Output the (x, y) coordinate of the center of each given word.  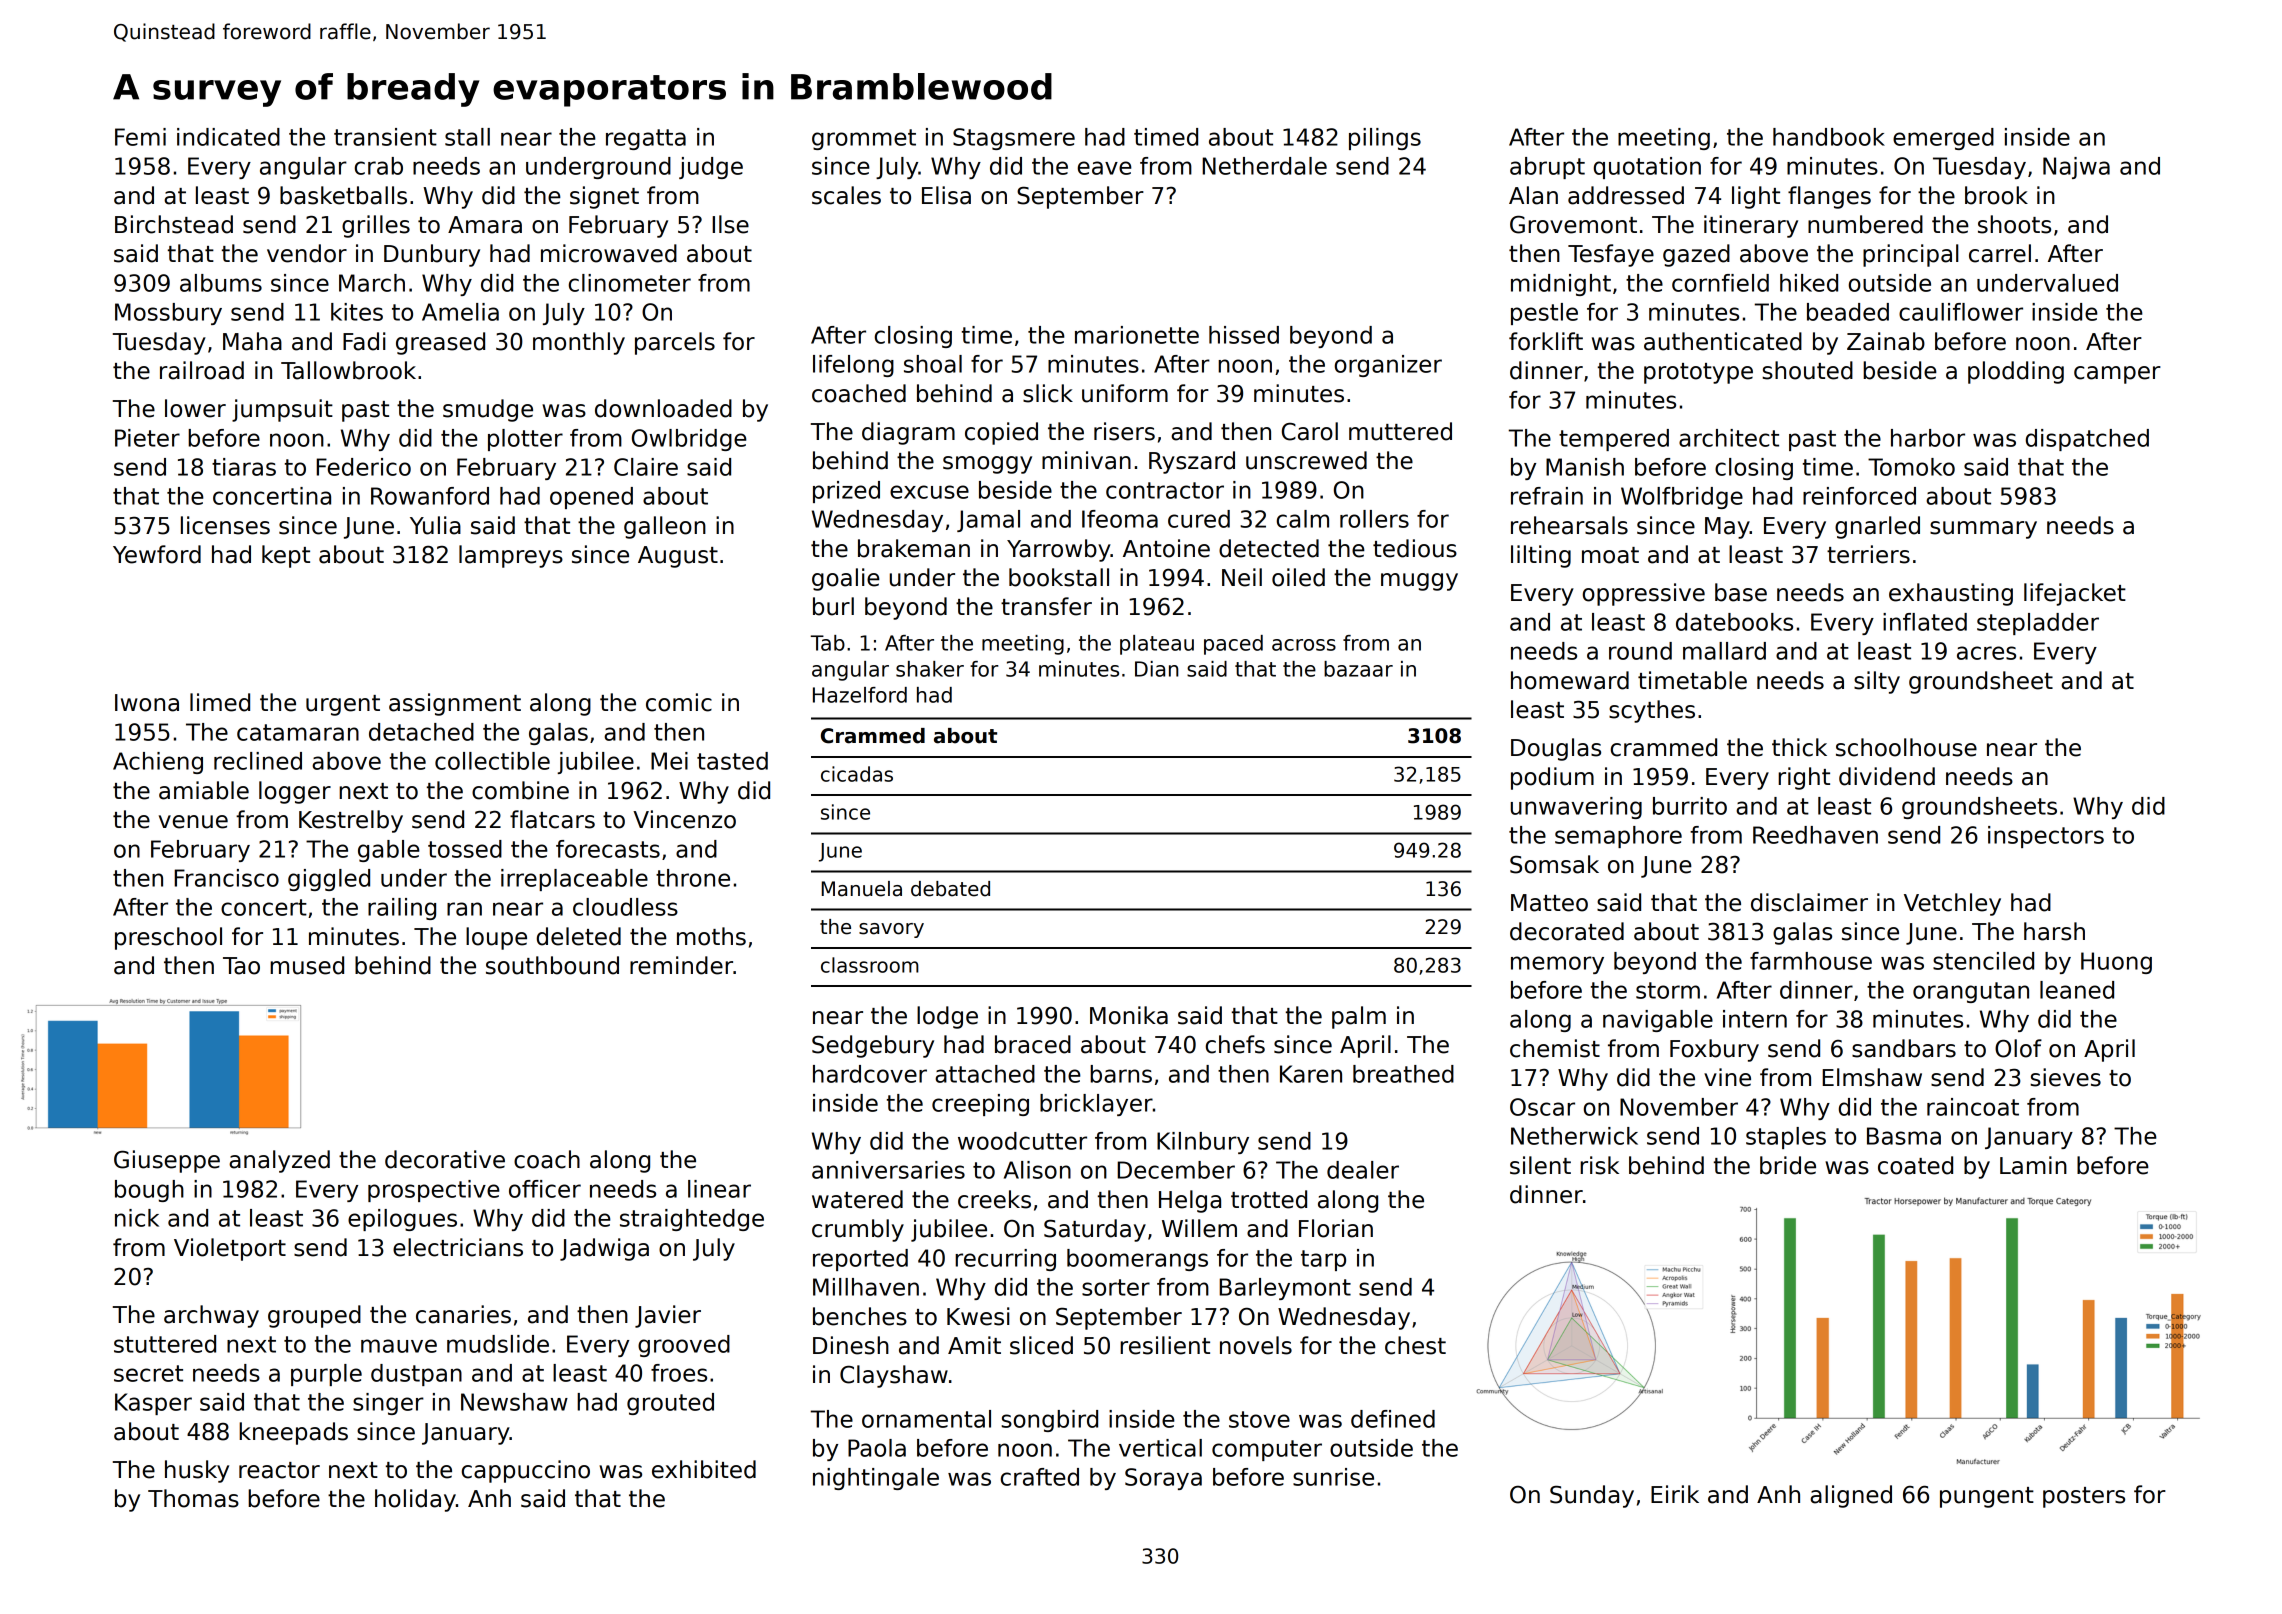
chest (1415, 1345)
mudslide (498, 1344)
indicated (228, 137)
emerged (1943, 139)
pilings (1385, 139)
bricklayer (1096, 1105)
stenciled (1983, 961)
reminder (681, 965)
